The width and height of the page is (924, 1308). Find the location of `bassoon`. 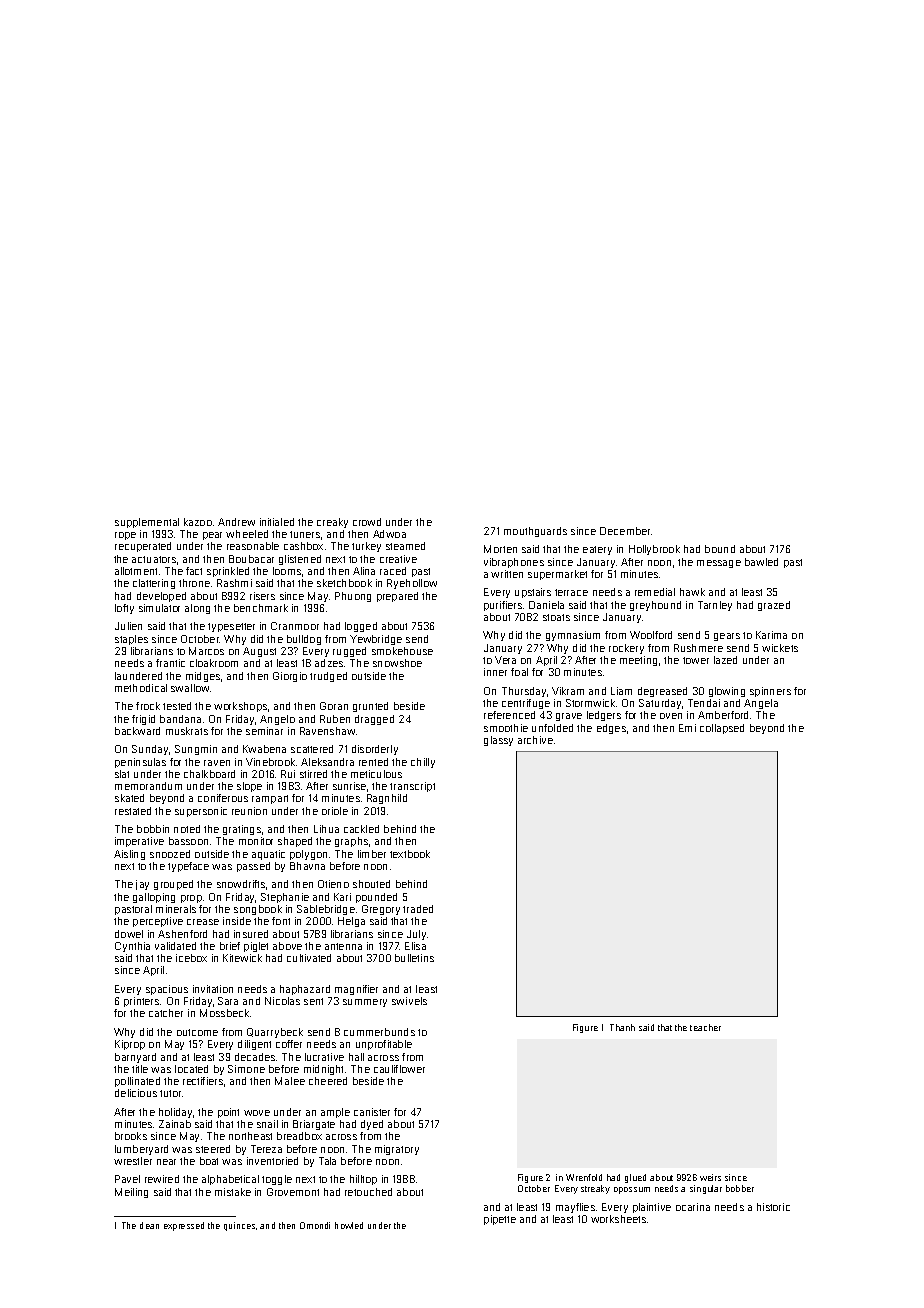

bassoon is located at coordinates (188, 841).
